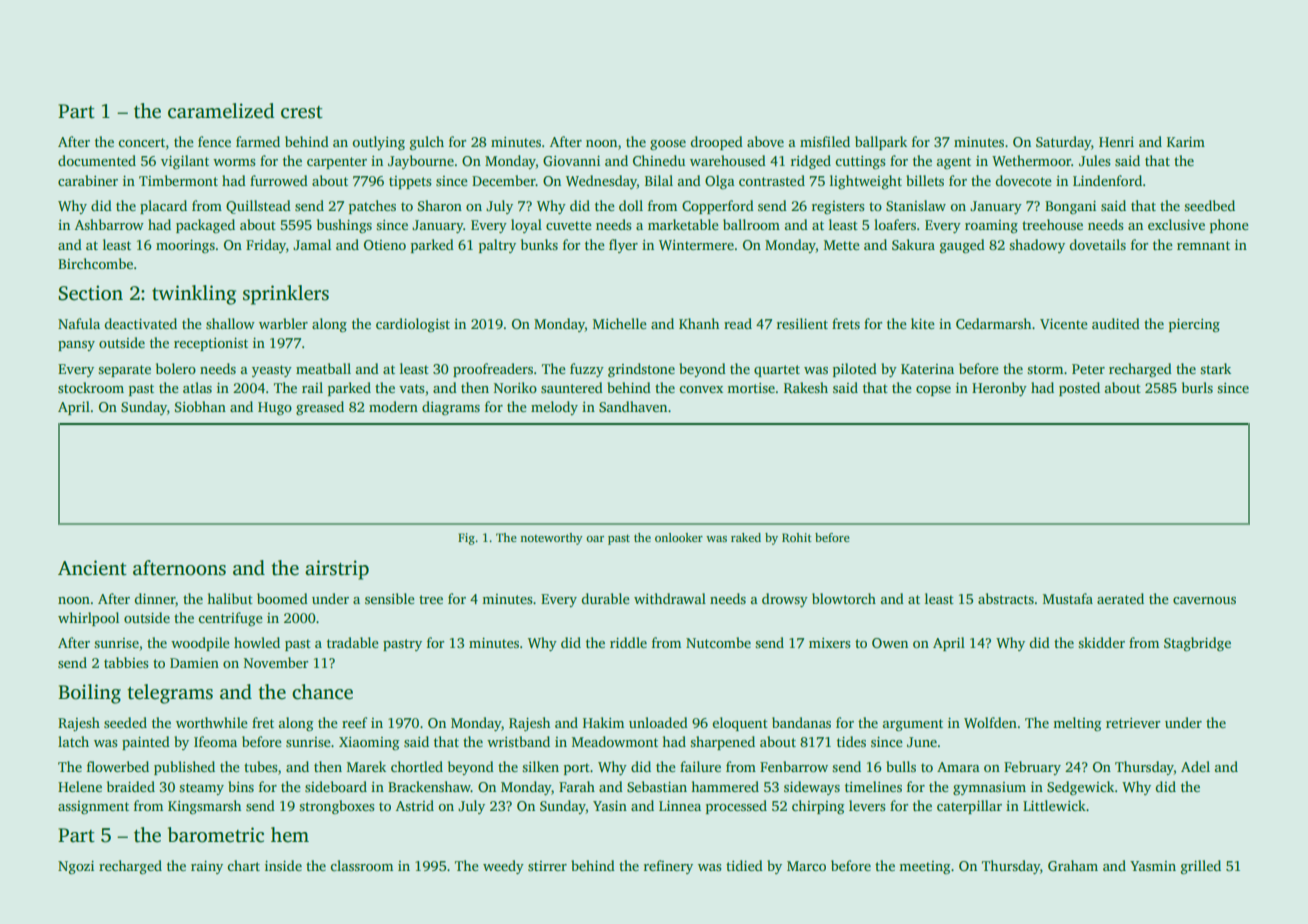  What do you see at coordinates (178, 180) in the screenshot?
I see `Timbermont` at bounding box center [178, 180].
